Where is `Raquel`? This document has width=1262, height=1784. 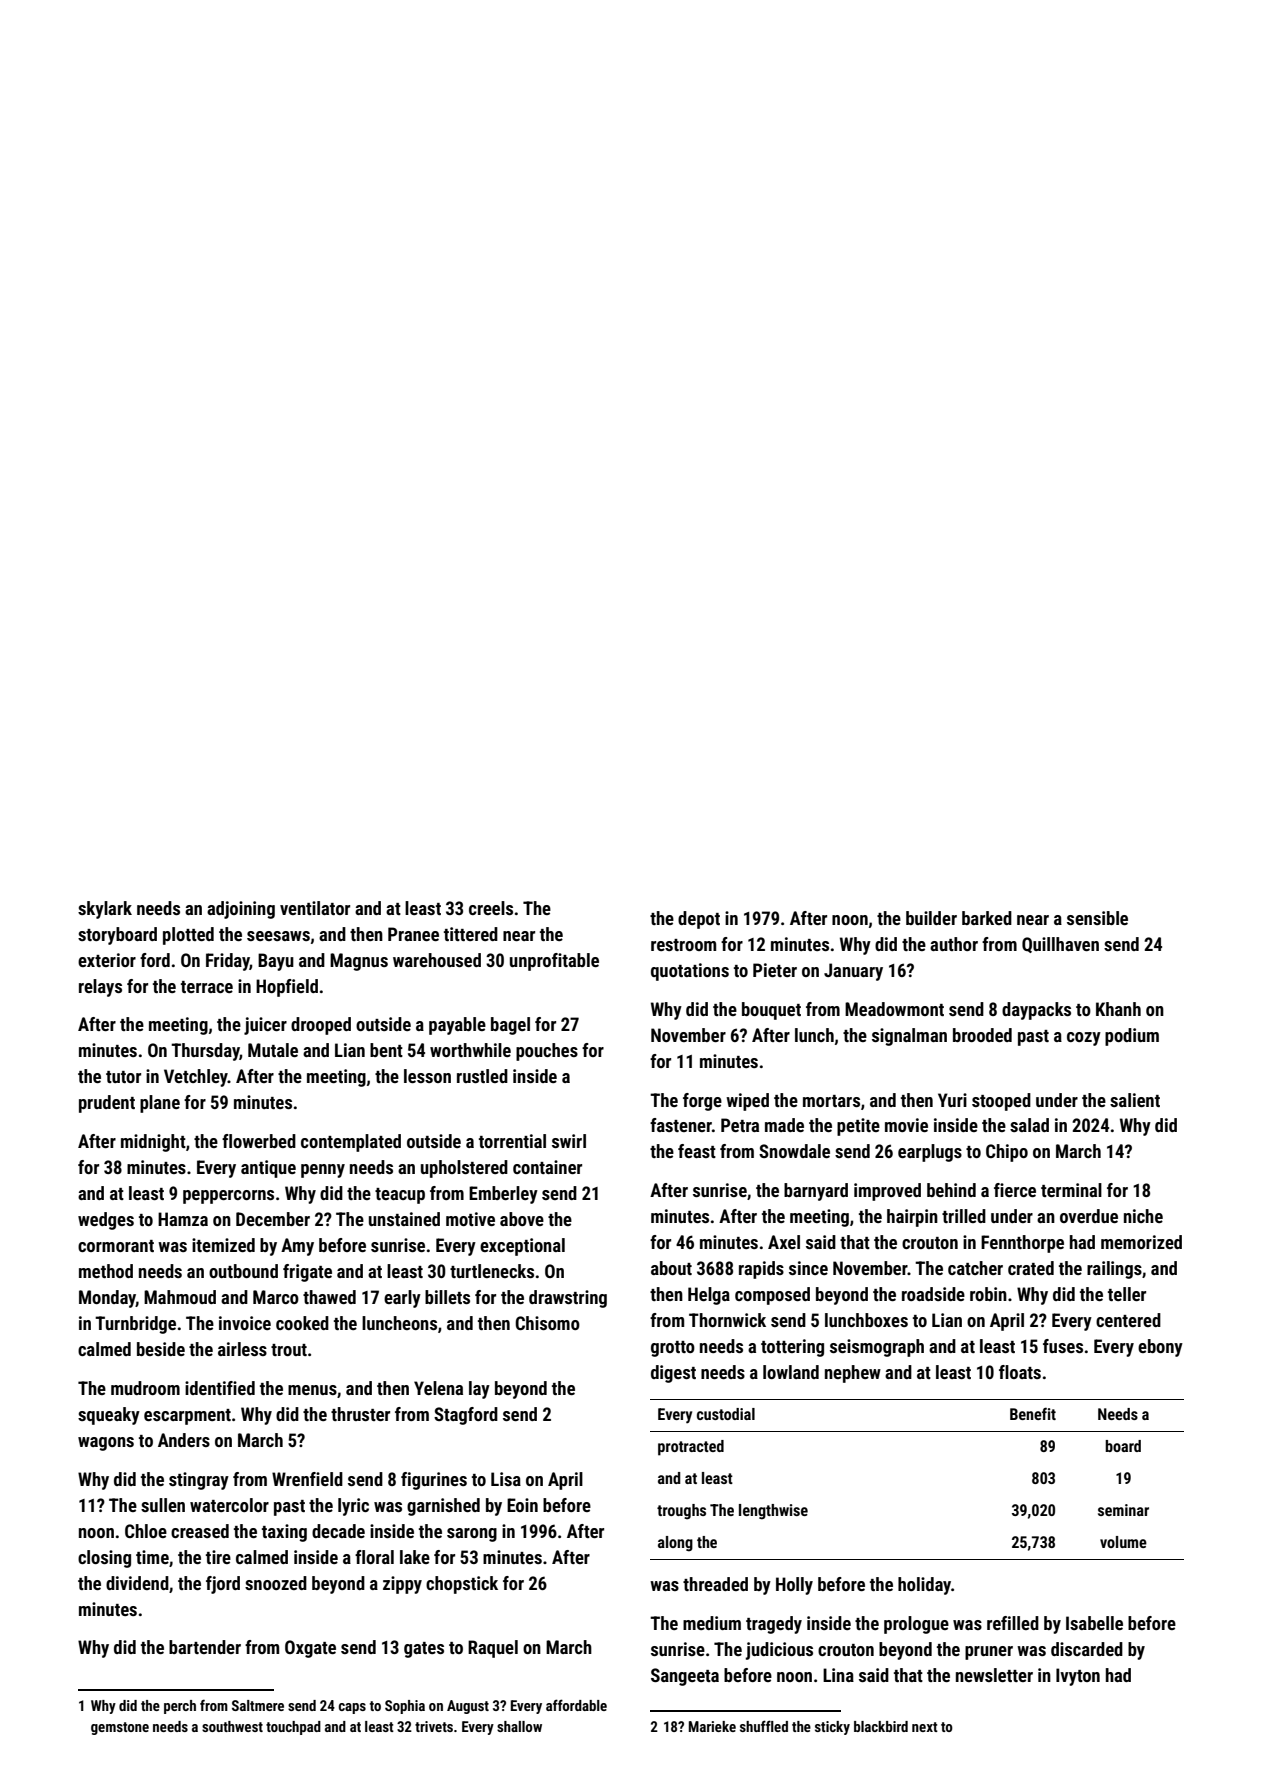
Raquel is located at coordinates (493, 1649).
